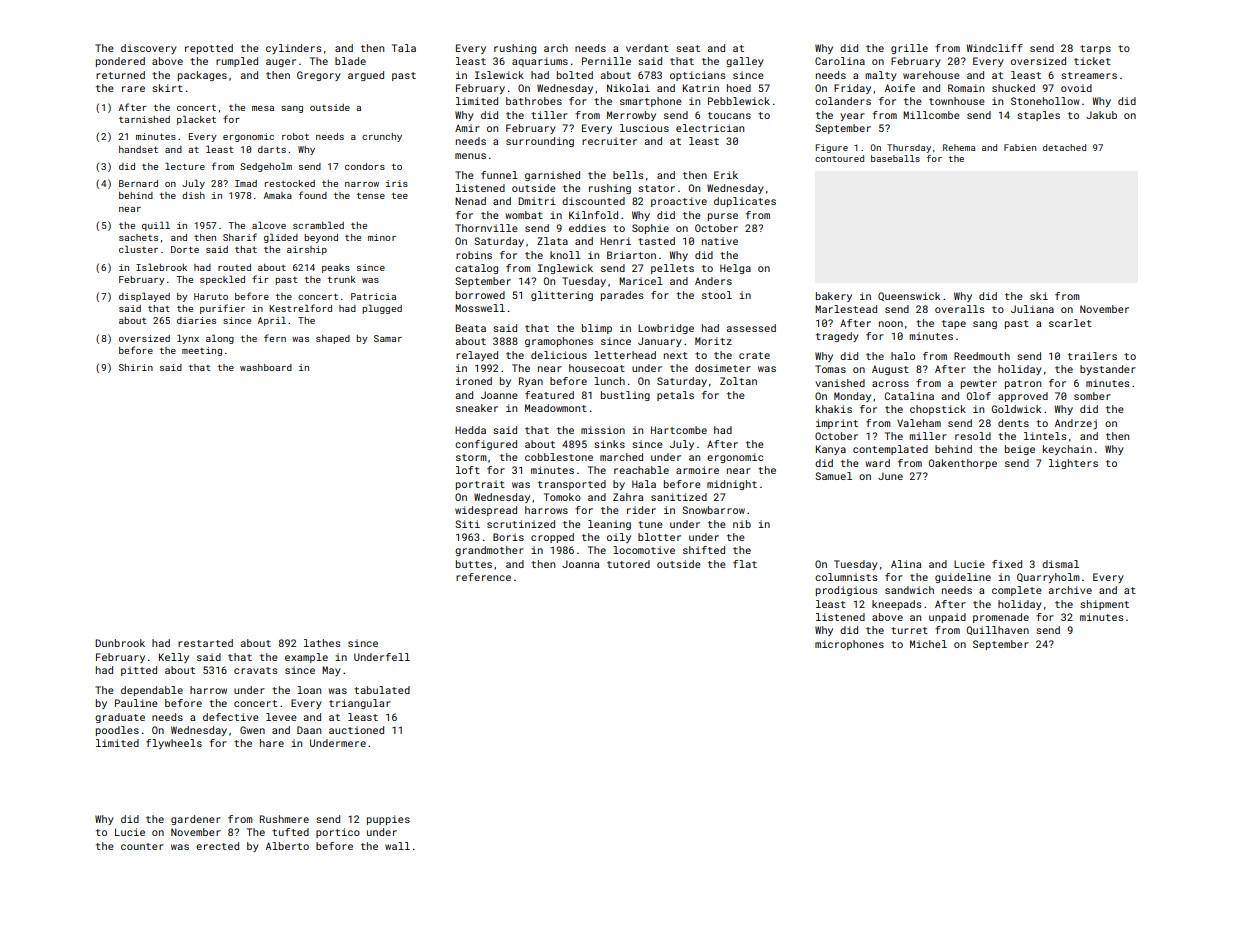 The height and width of the screenshot is (952, 1233). I want to click on discovery, so click(149, 49).
